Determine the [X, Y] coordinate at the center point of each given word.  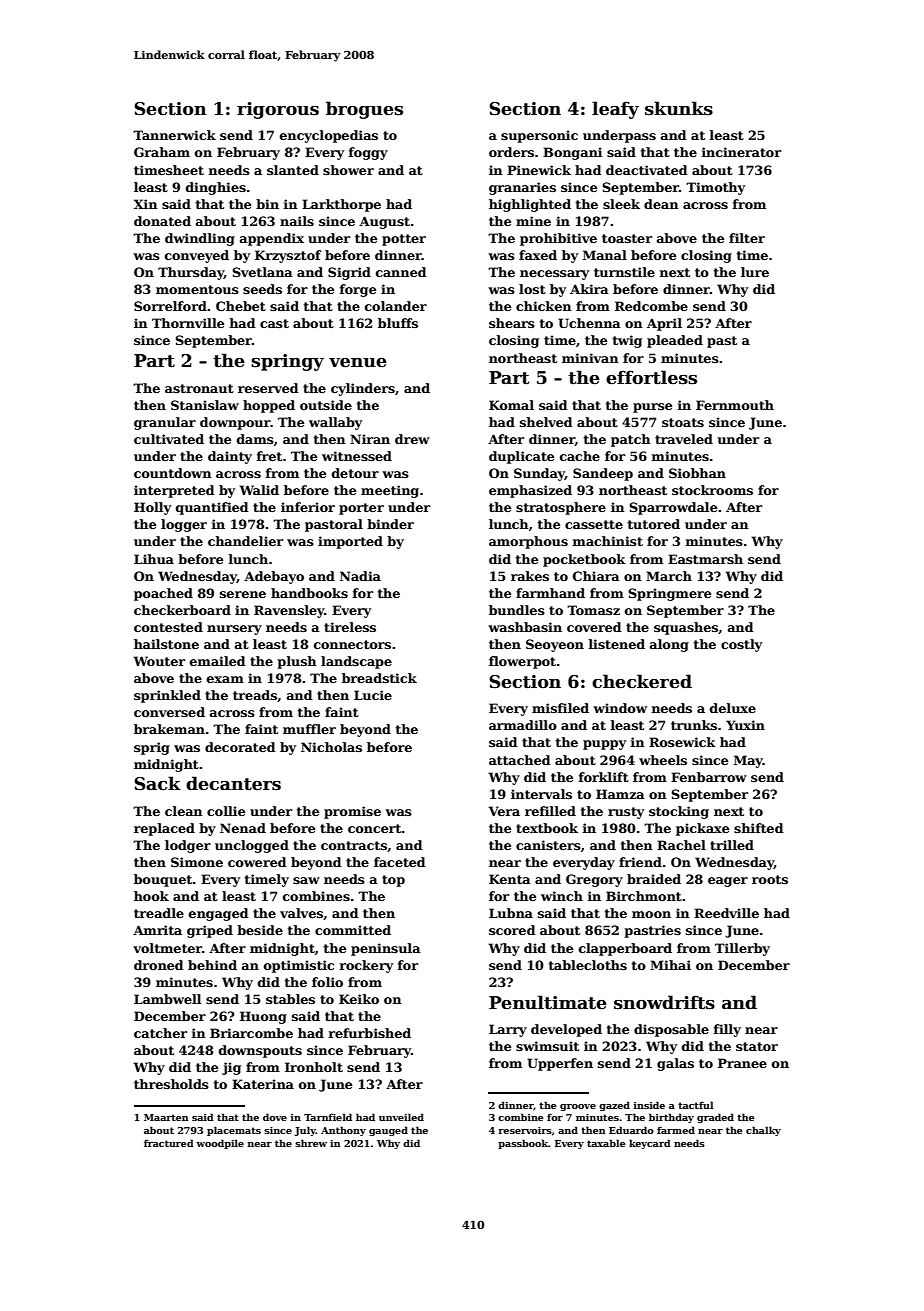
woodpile [220, 1144]
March [669, 576]
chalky [763, 1131]
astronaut [199, 388]
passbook [523, 1144]
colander [396, 306]
